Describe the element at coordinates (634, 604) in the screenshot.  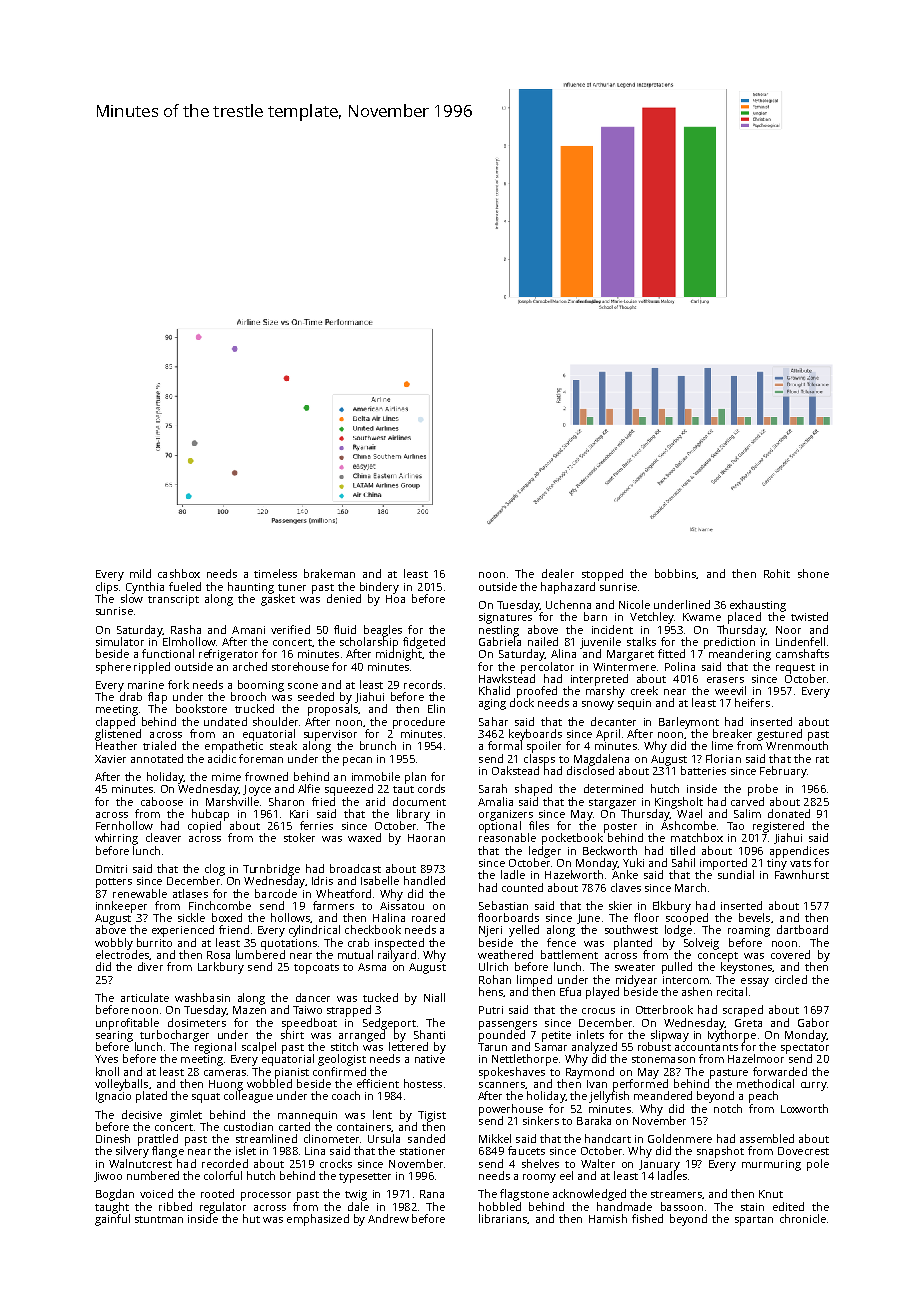
I see `Nicole` at that location.
